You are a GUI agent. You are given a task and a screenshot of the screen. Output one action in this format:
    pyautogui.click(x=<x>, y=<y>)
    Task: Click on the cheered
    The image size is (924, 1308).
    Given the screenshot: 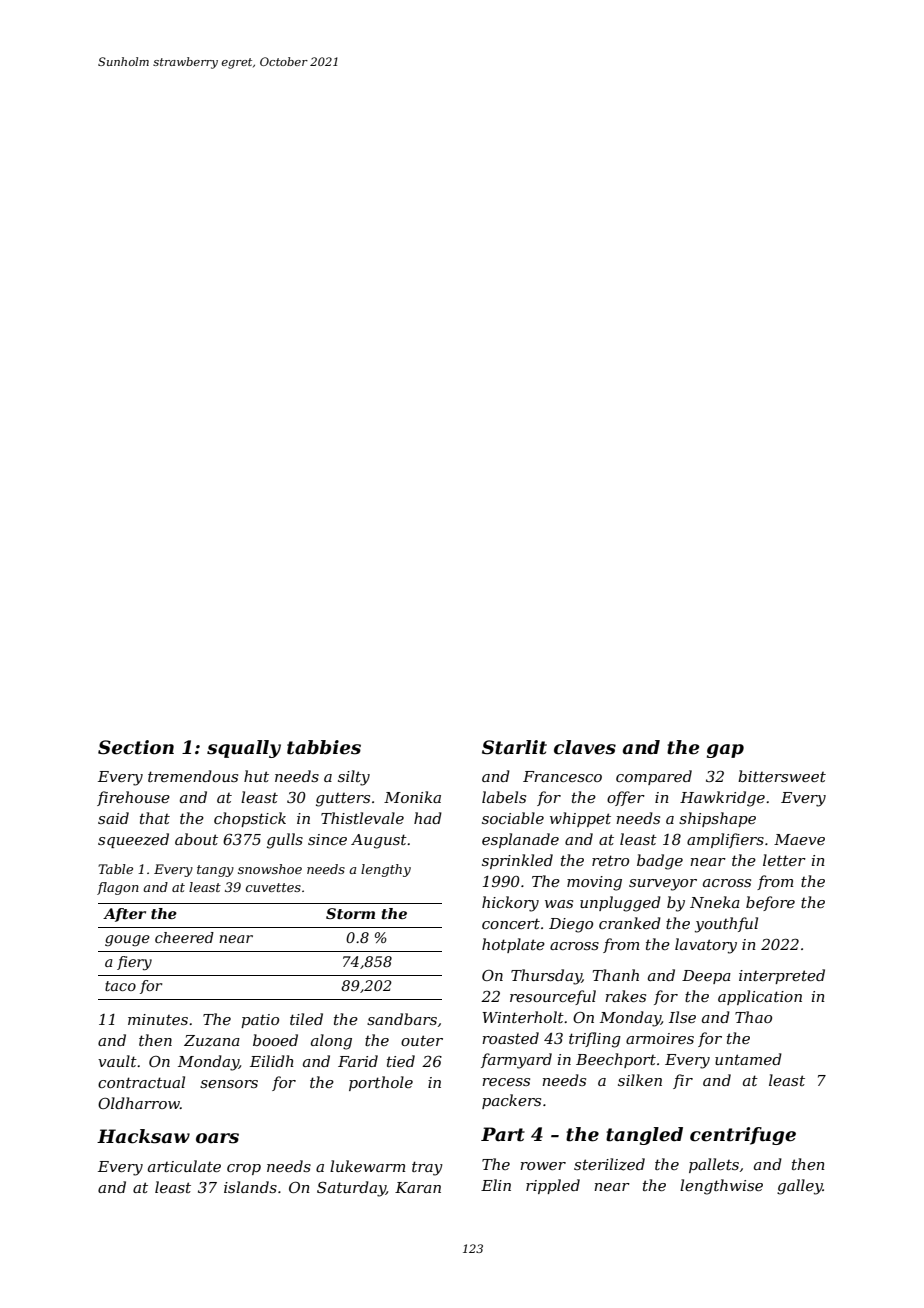 What is the action you would take?
    pyautogui.click(x=184, y=937)
